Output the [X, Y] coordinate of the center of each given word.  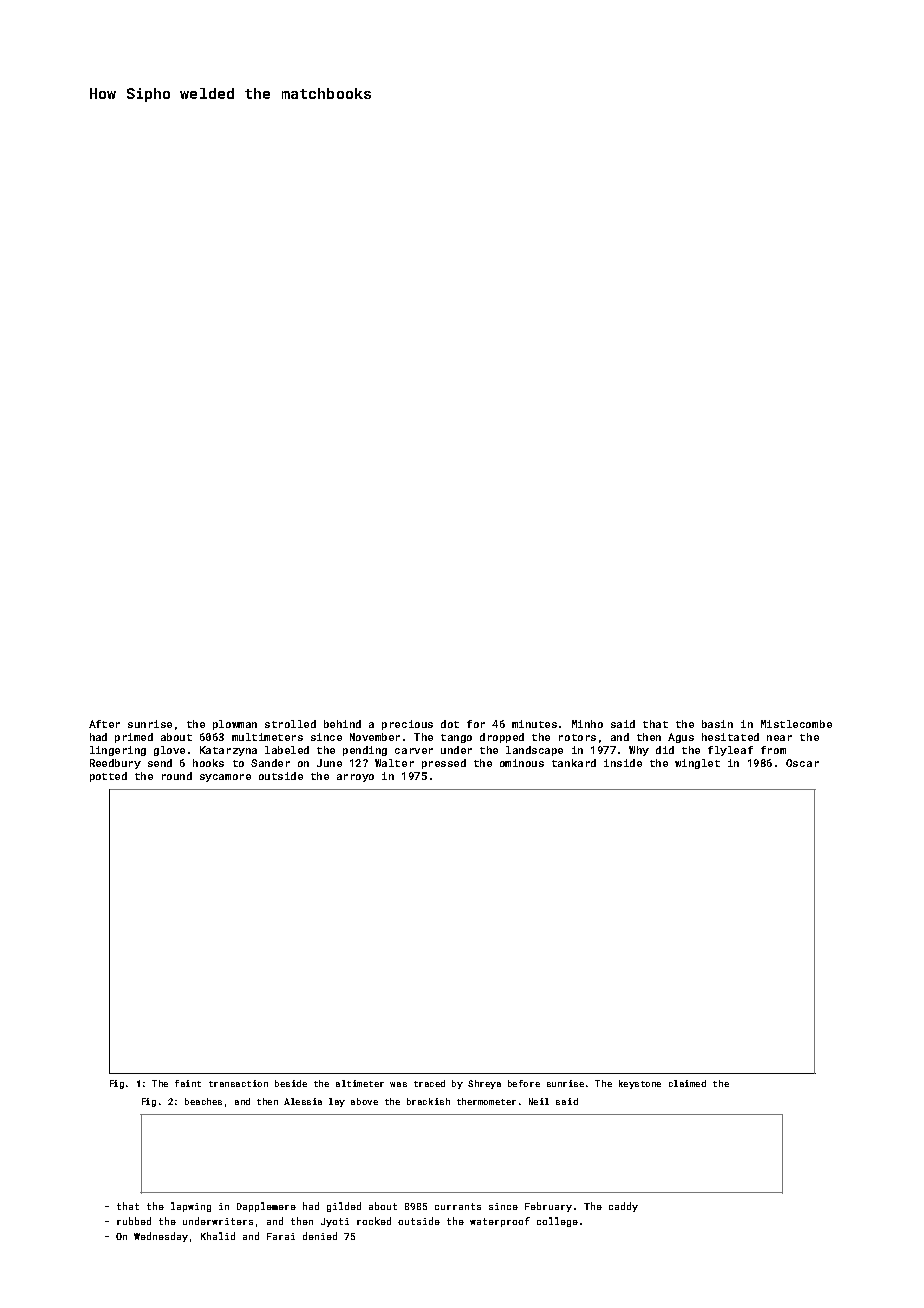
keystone [640, 1084]
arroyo [355, 778]
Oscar [802, 763]
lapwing [191, 1207]
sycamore [225, 778]
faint [188, 1083]
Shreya [484, 1084]
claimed [687, 1083]
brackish [428, 1101]
